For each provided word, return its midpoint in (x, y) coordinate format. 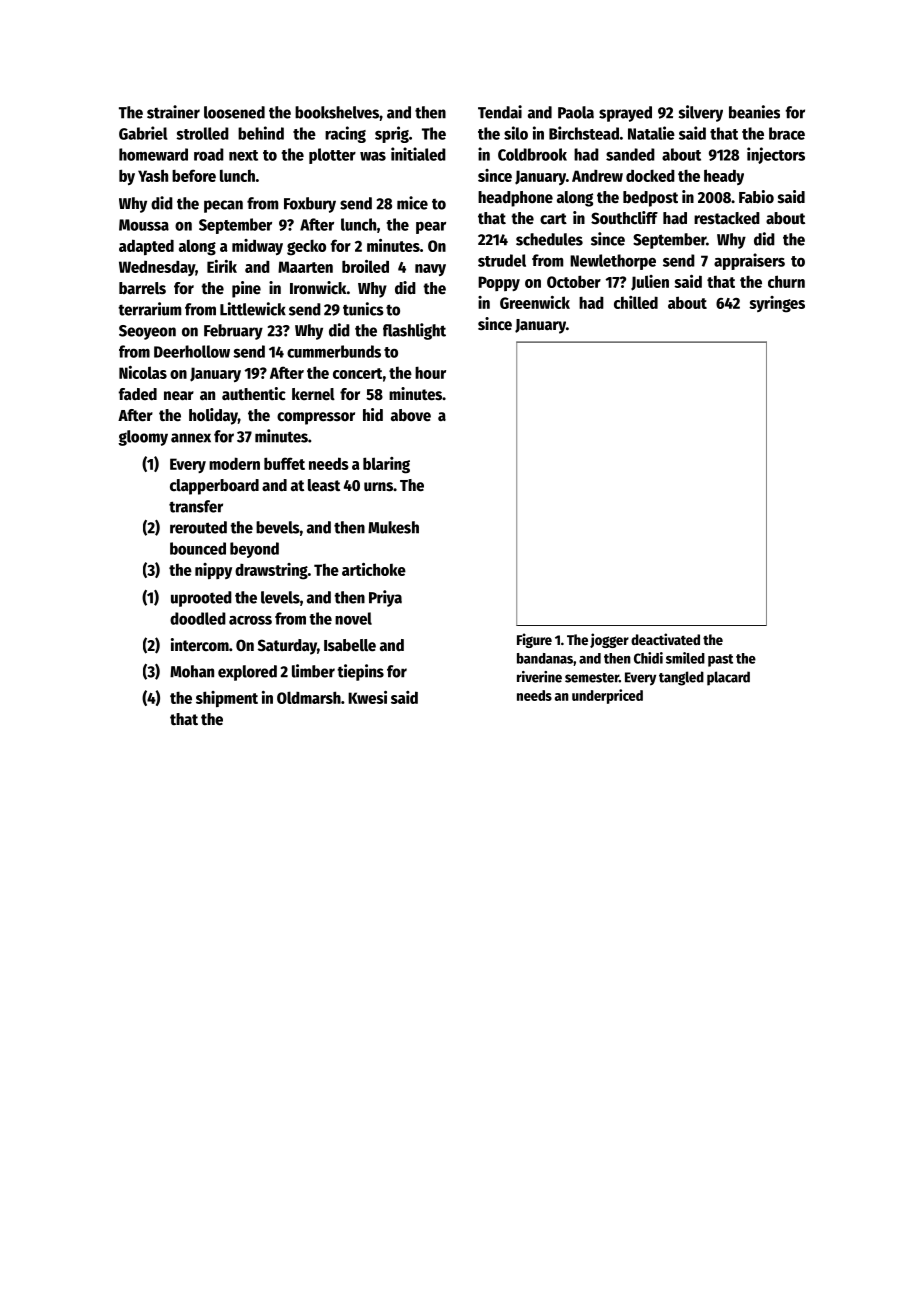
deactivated (665, 639)
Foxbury (310, 205)
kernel (313, 394)
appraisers (749, 261)
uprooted (201, 599)
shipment (227, 699)
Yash (153, 175)
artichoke (374, 569)
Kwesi (367, 697)
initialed (418, 154)
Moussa (144, 225)
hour (430, 372)
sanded (630, 154)
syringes (777, 304)
